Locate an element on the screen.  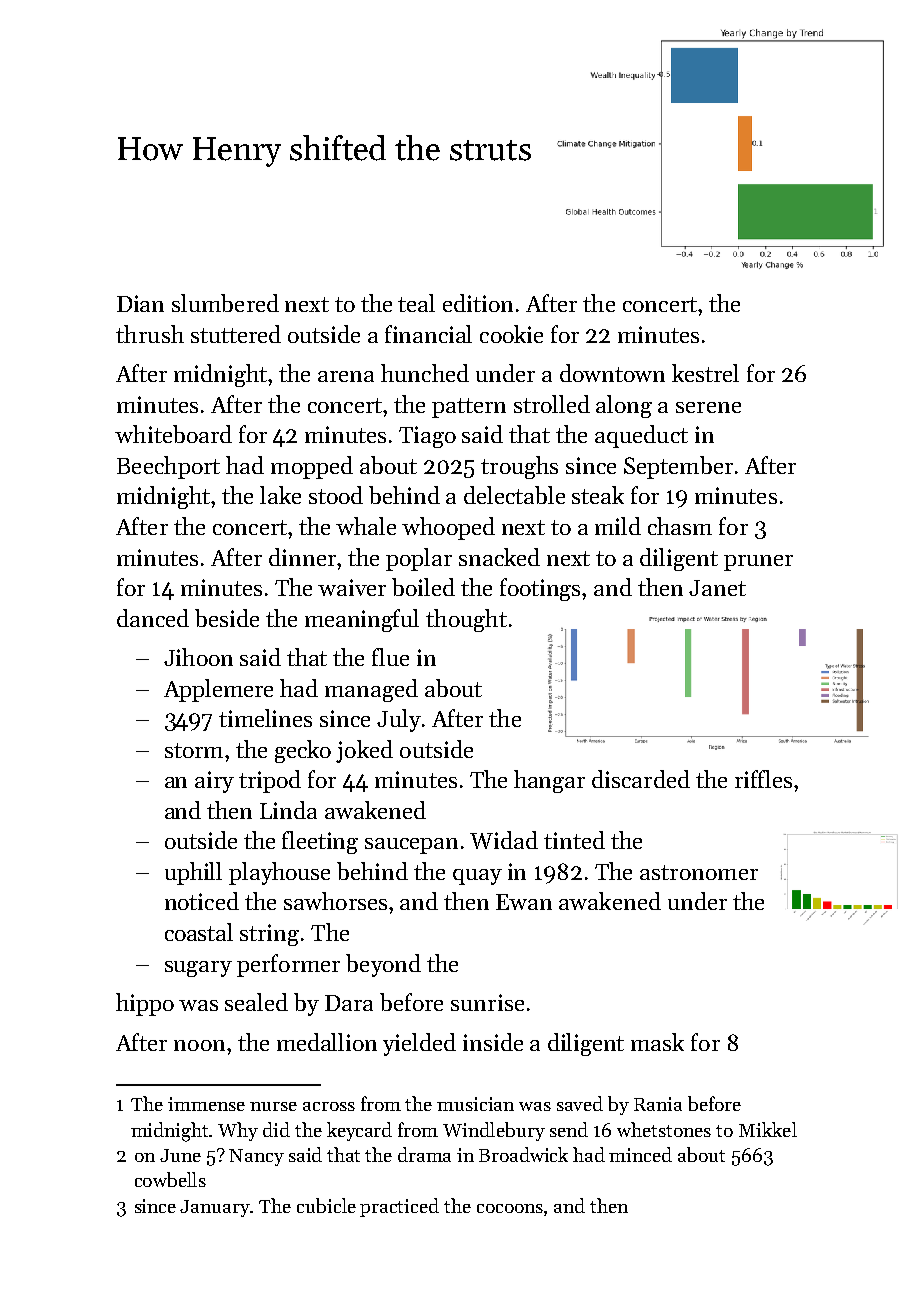
flue is located at coordinates (390, 657).
